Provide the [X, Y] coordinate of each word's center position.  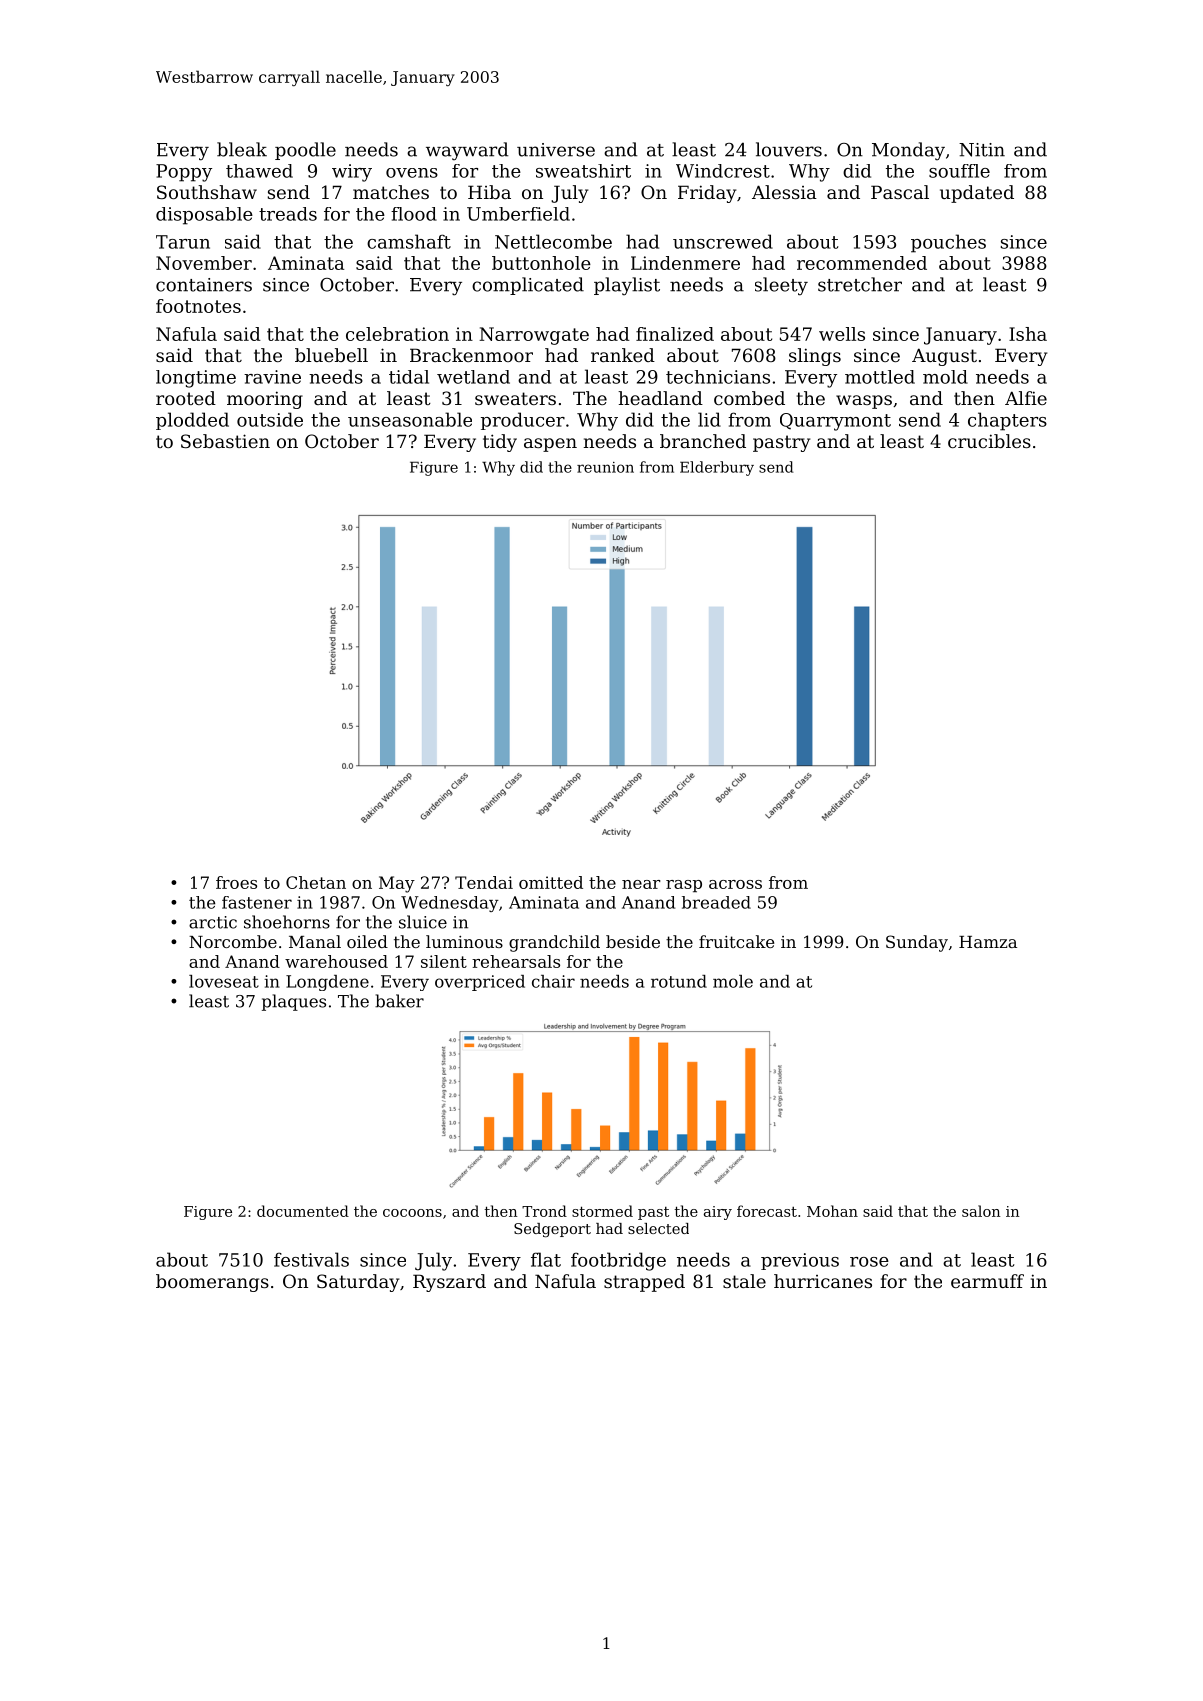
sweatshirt [583, 171]
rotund [679, 981]
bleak [242, 149]
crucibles [989, 441]
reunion [605, 467]
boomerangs [212, 1283]
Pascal [900, 192]
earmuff [987, 1281]
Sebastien [225, 441]
